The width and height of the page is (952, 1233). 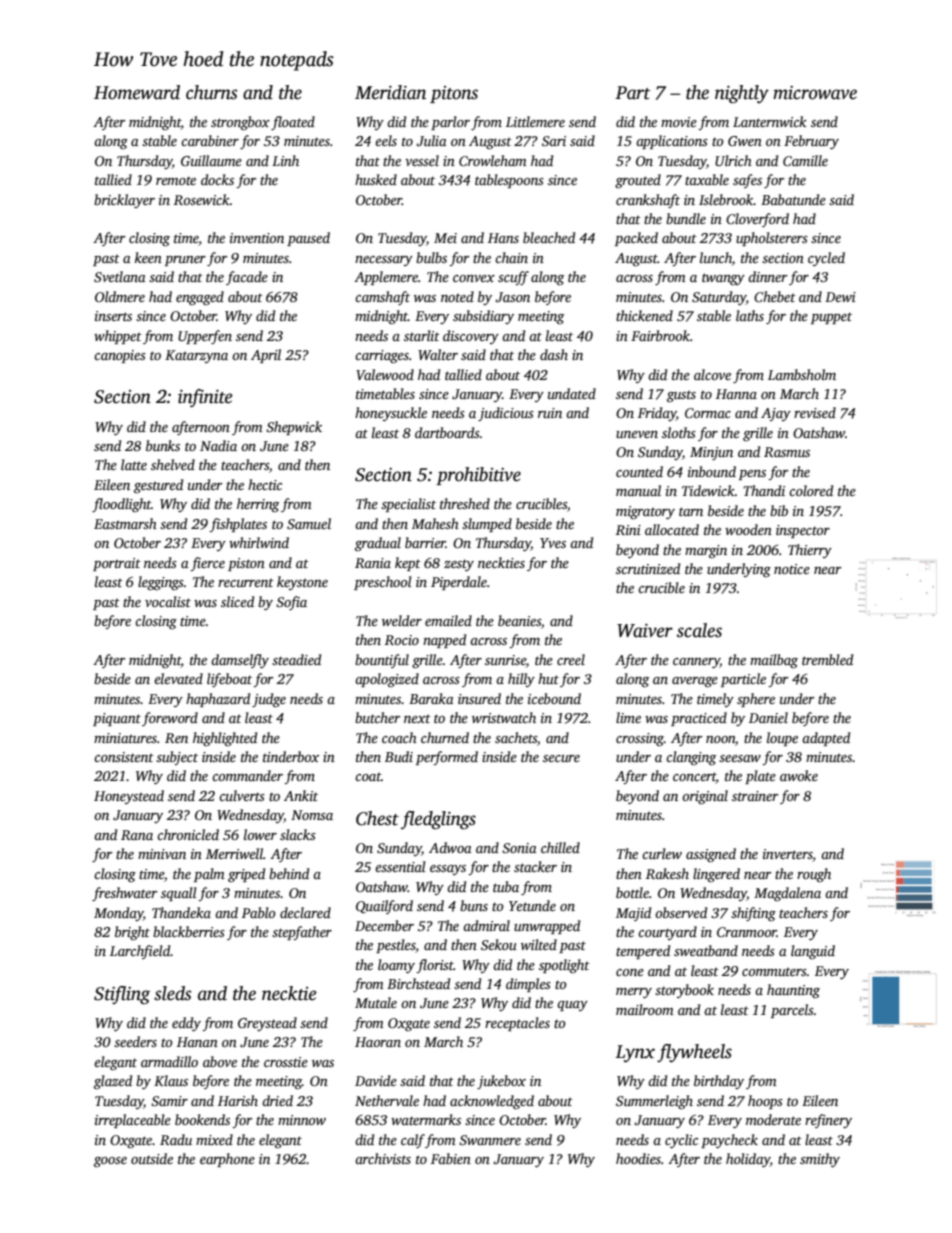 What do you see at coordinates (742, 94) in the page?
I see `nightly` at bounding box center [742, 94].
